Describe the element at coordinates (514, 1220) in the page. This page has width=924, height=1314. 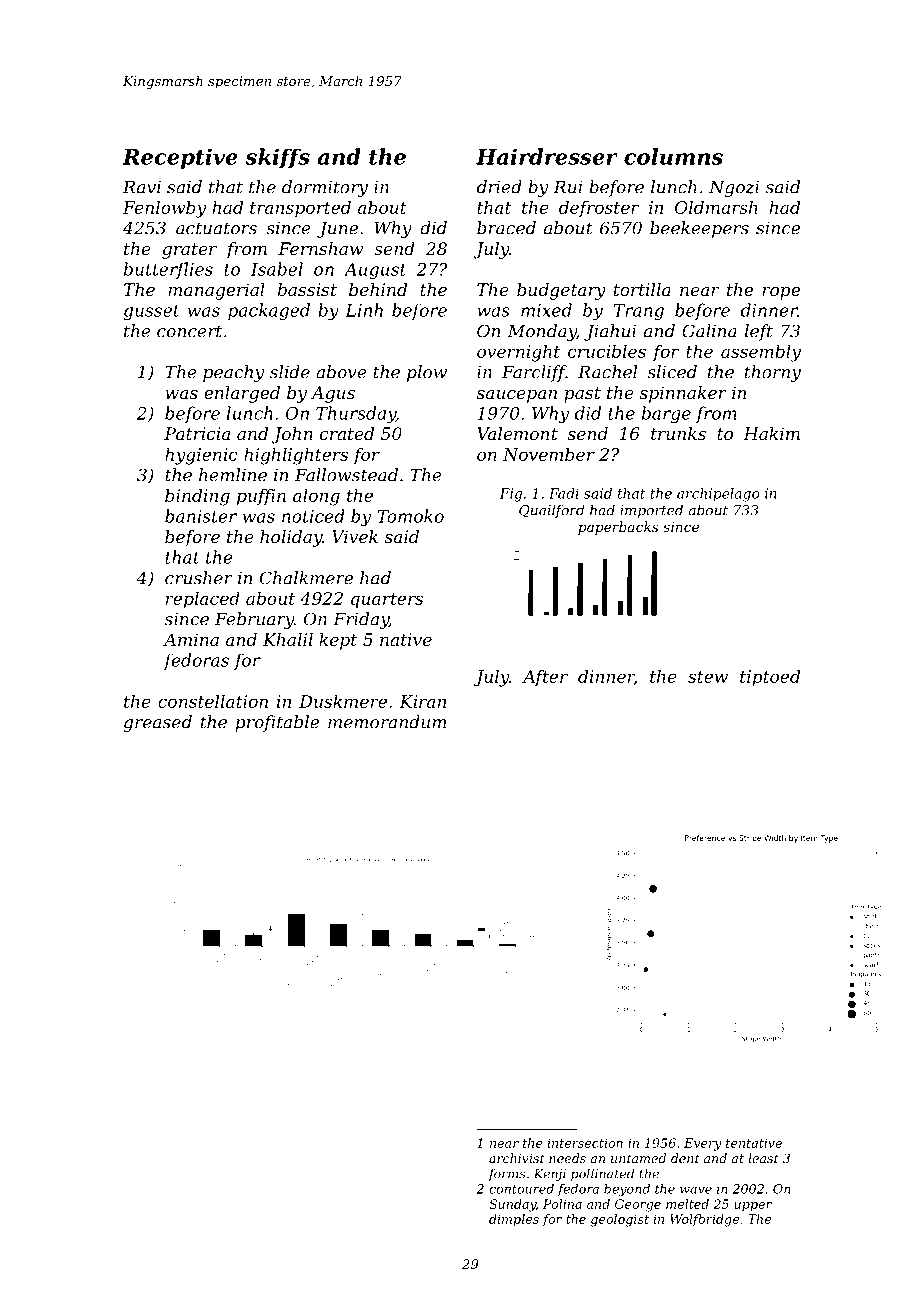
I see `dimples` at that location.
